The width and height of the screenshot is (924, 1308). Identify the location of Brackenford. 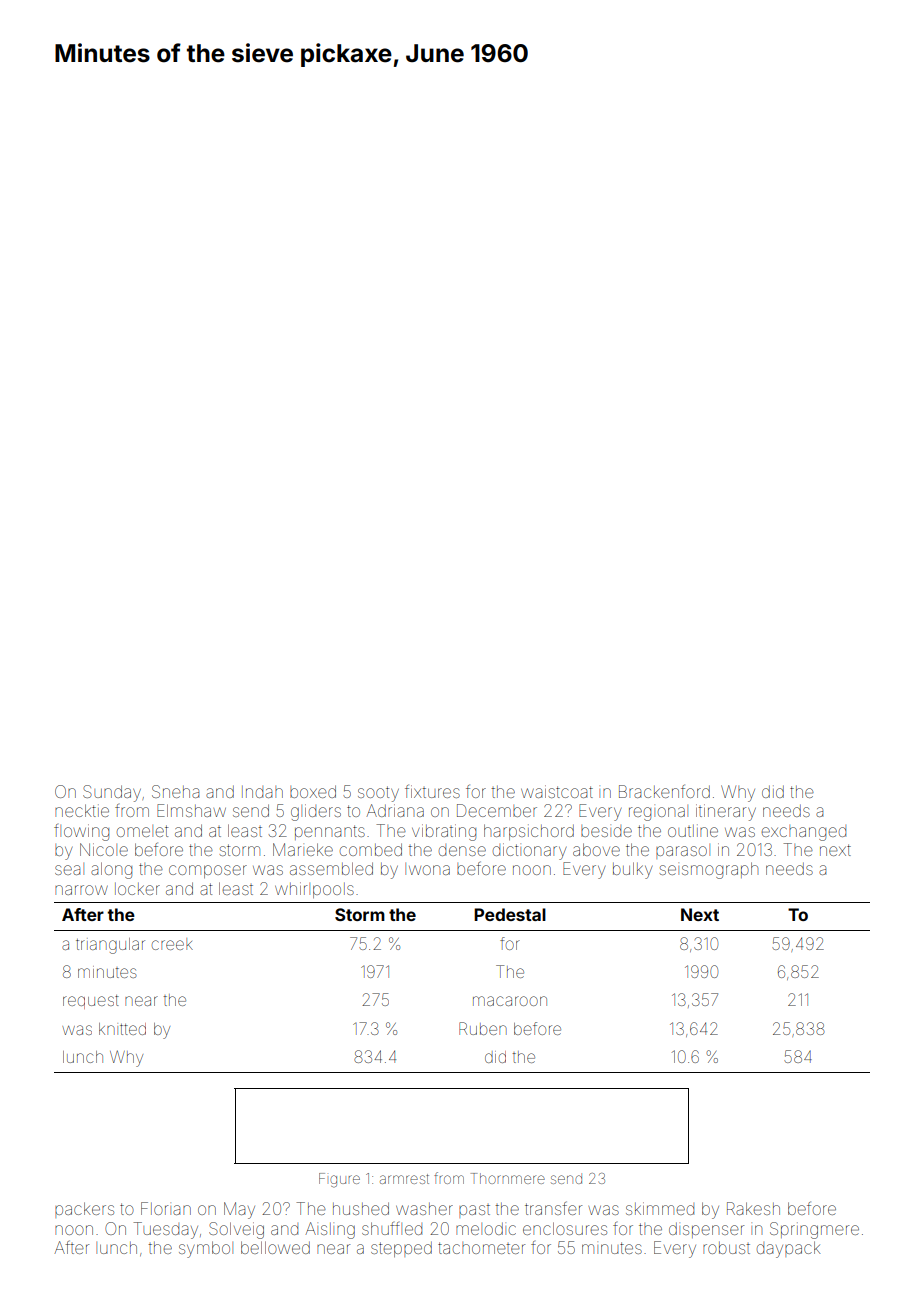
(664, 791).
